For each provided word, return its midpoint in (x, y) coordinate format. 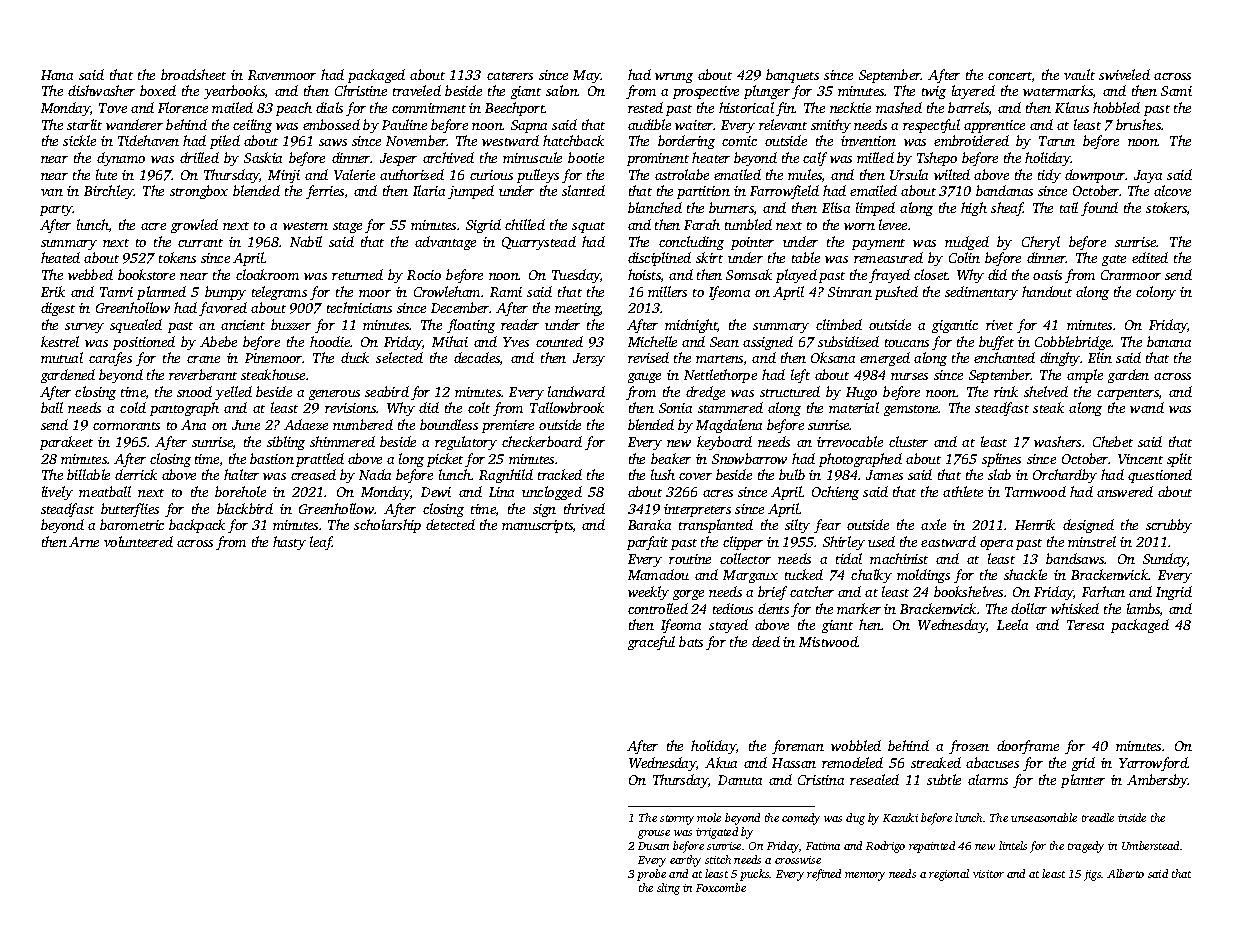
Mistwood (828, 641)
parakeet (66, 443)
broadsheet (193, 74)
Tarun (1057, 141)
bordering (686, 142)
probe (651, 875)
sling (668, 889)
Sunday (1165, 560)
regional (949, 875)
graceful (651, 643)
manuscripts (537, 526)
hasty (289, 543)
